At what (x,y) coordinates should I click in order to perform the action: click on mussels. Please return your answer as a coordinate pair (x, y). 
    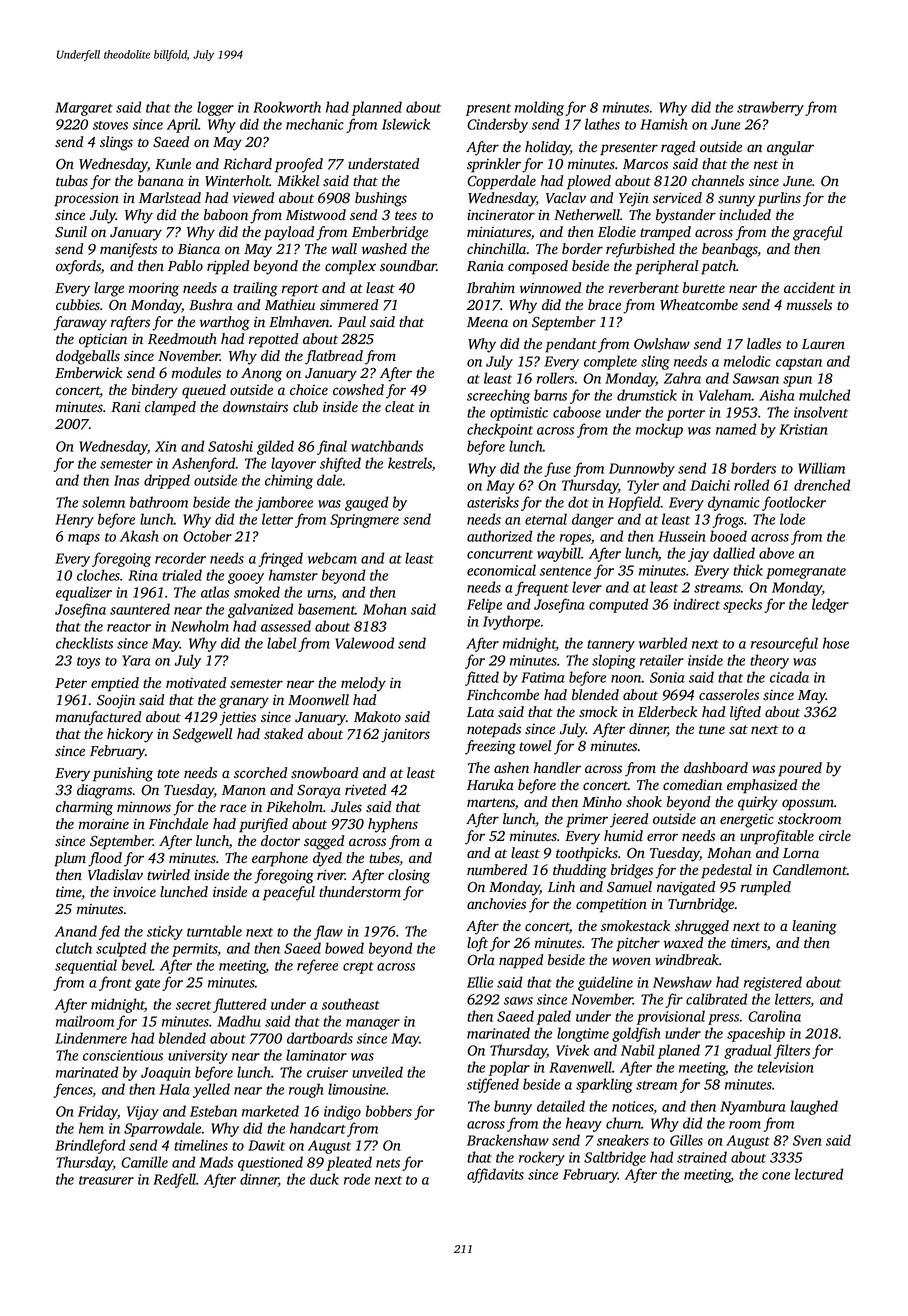
    Looking at the image, I should click on (809, 305).
